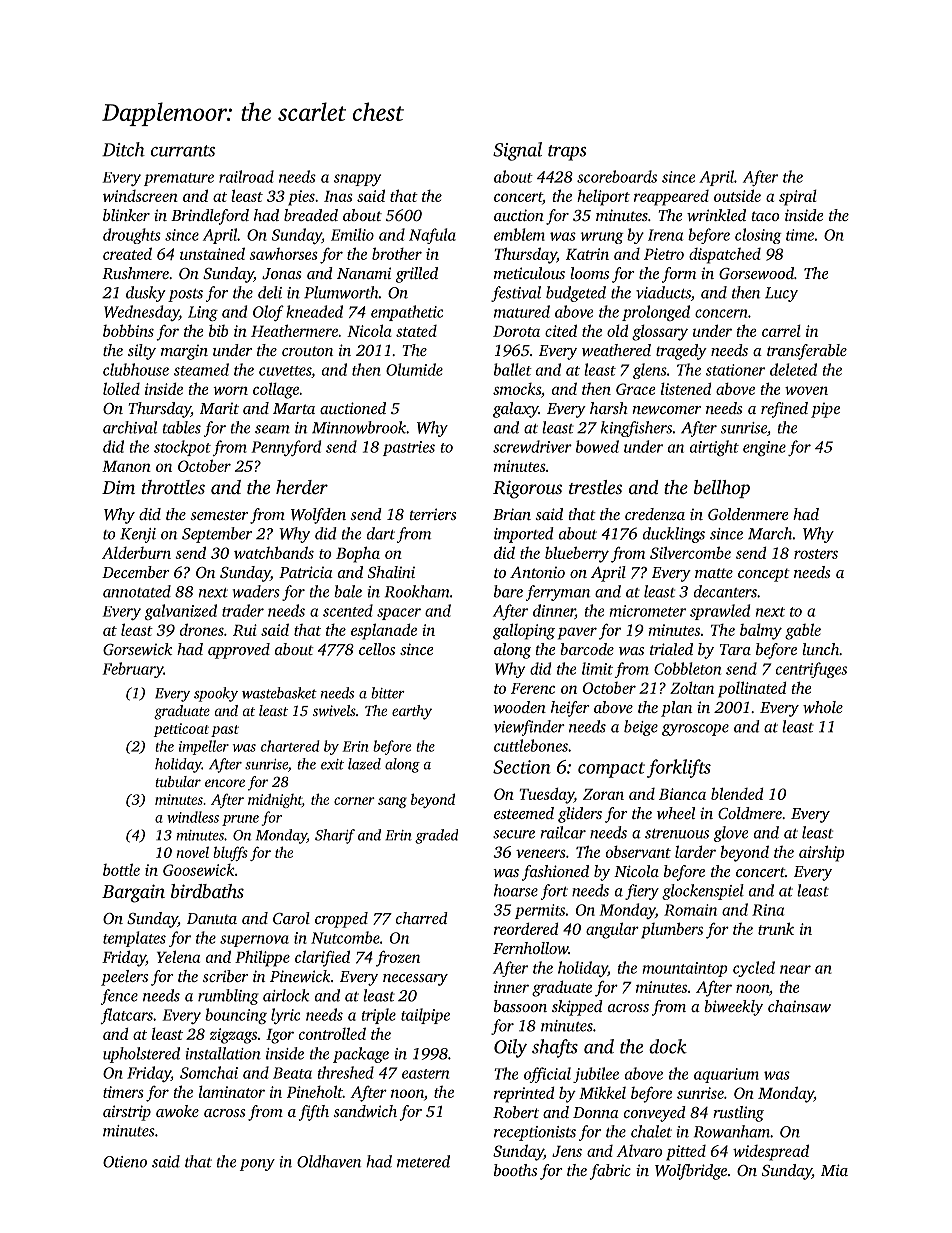 This screenshot has height=1233, width=952. What do you see at coordinates (257, 1165) in the screenshot?
I see `pony` at bounding box center [257, 1165].
